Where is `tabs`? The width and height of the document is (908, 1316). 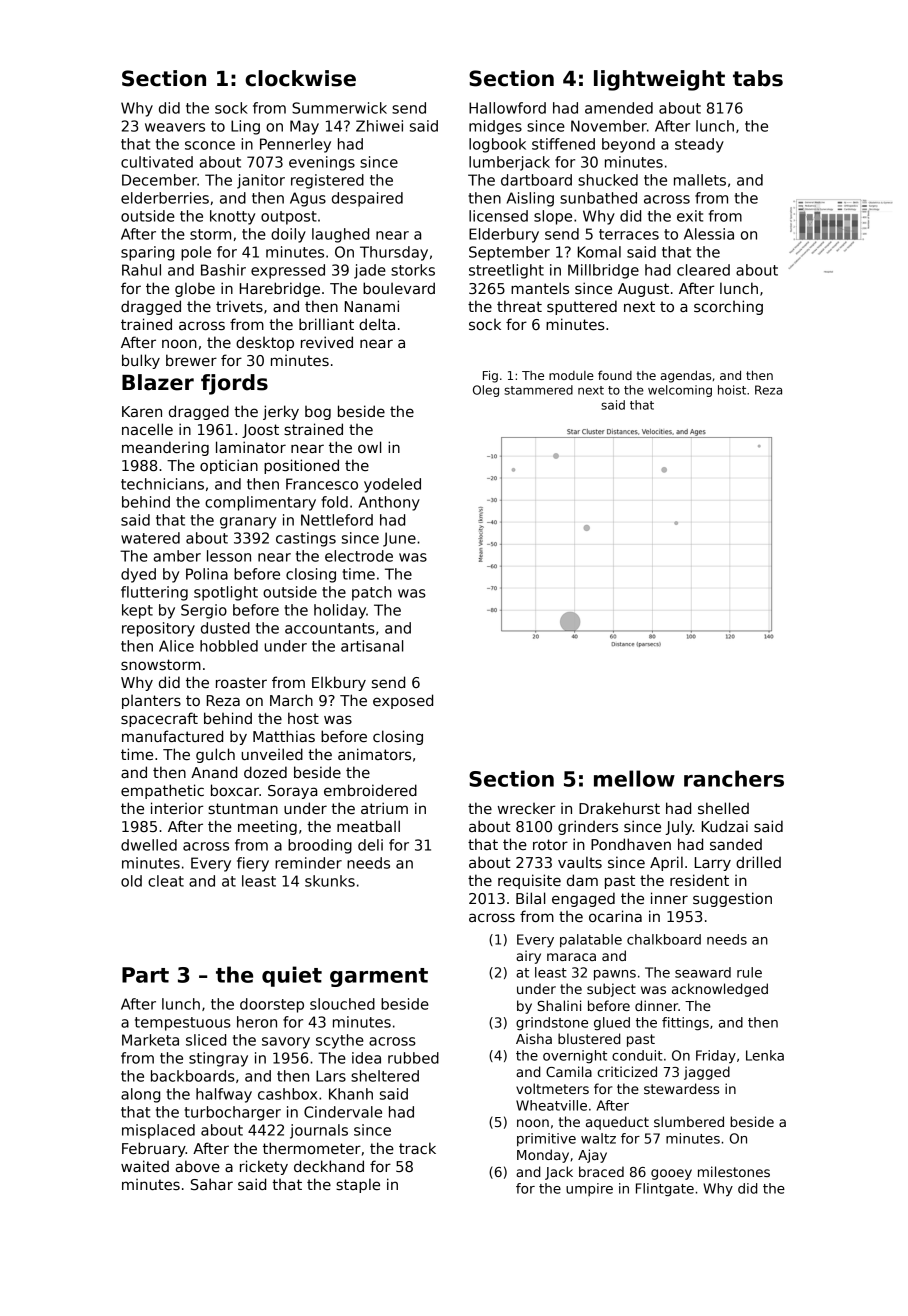 tabs is located at coordinates (758, 78).
